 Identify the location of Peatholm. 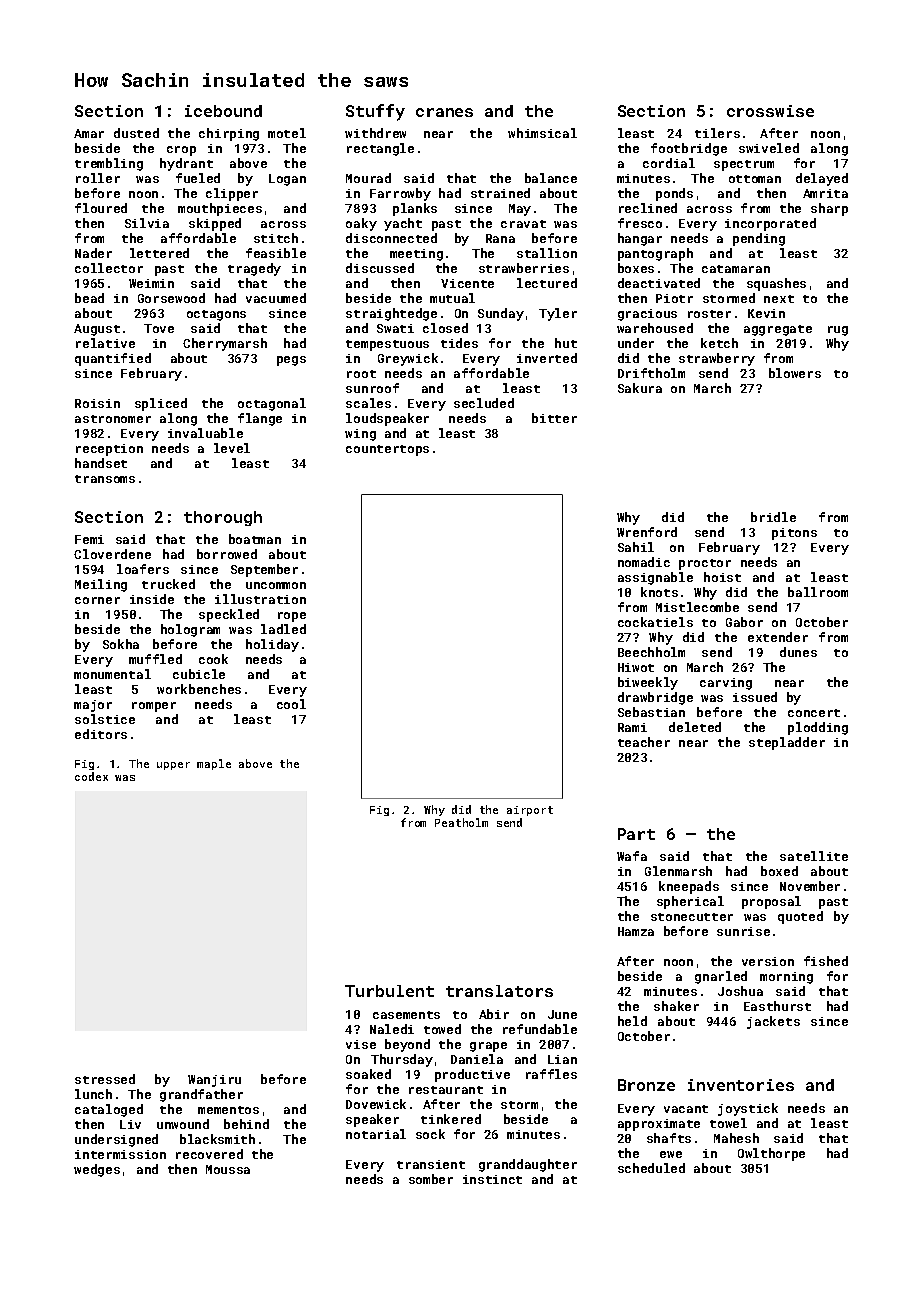
(461, 822).
